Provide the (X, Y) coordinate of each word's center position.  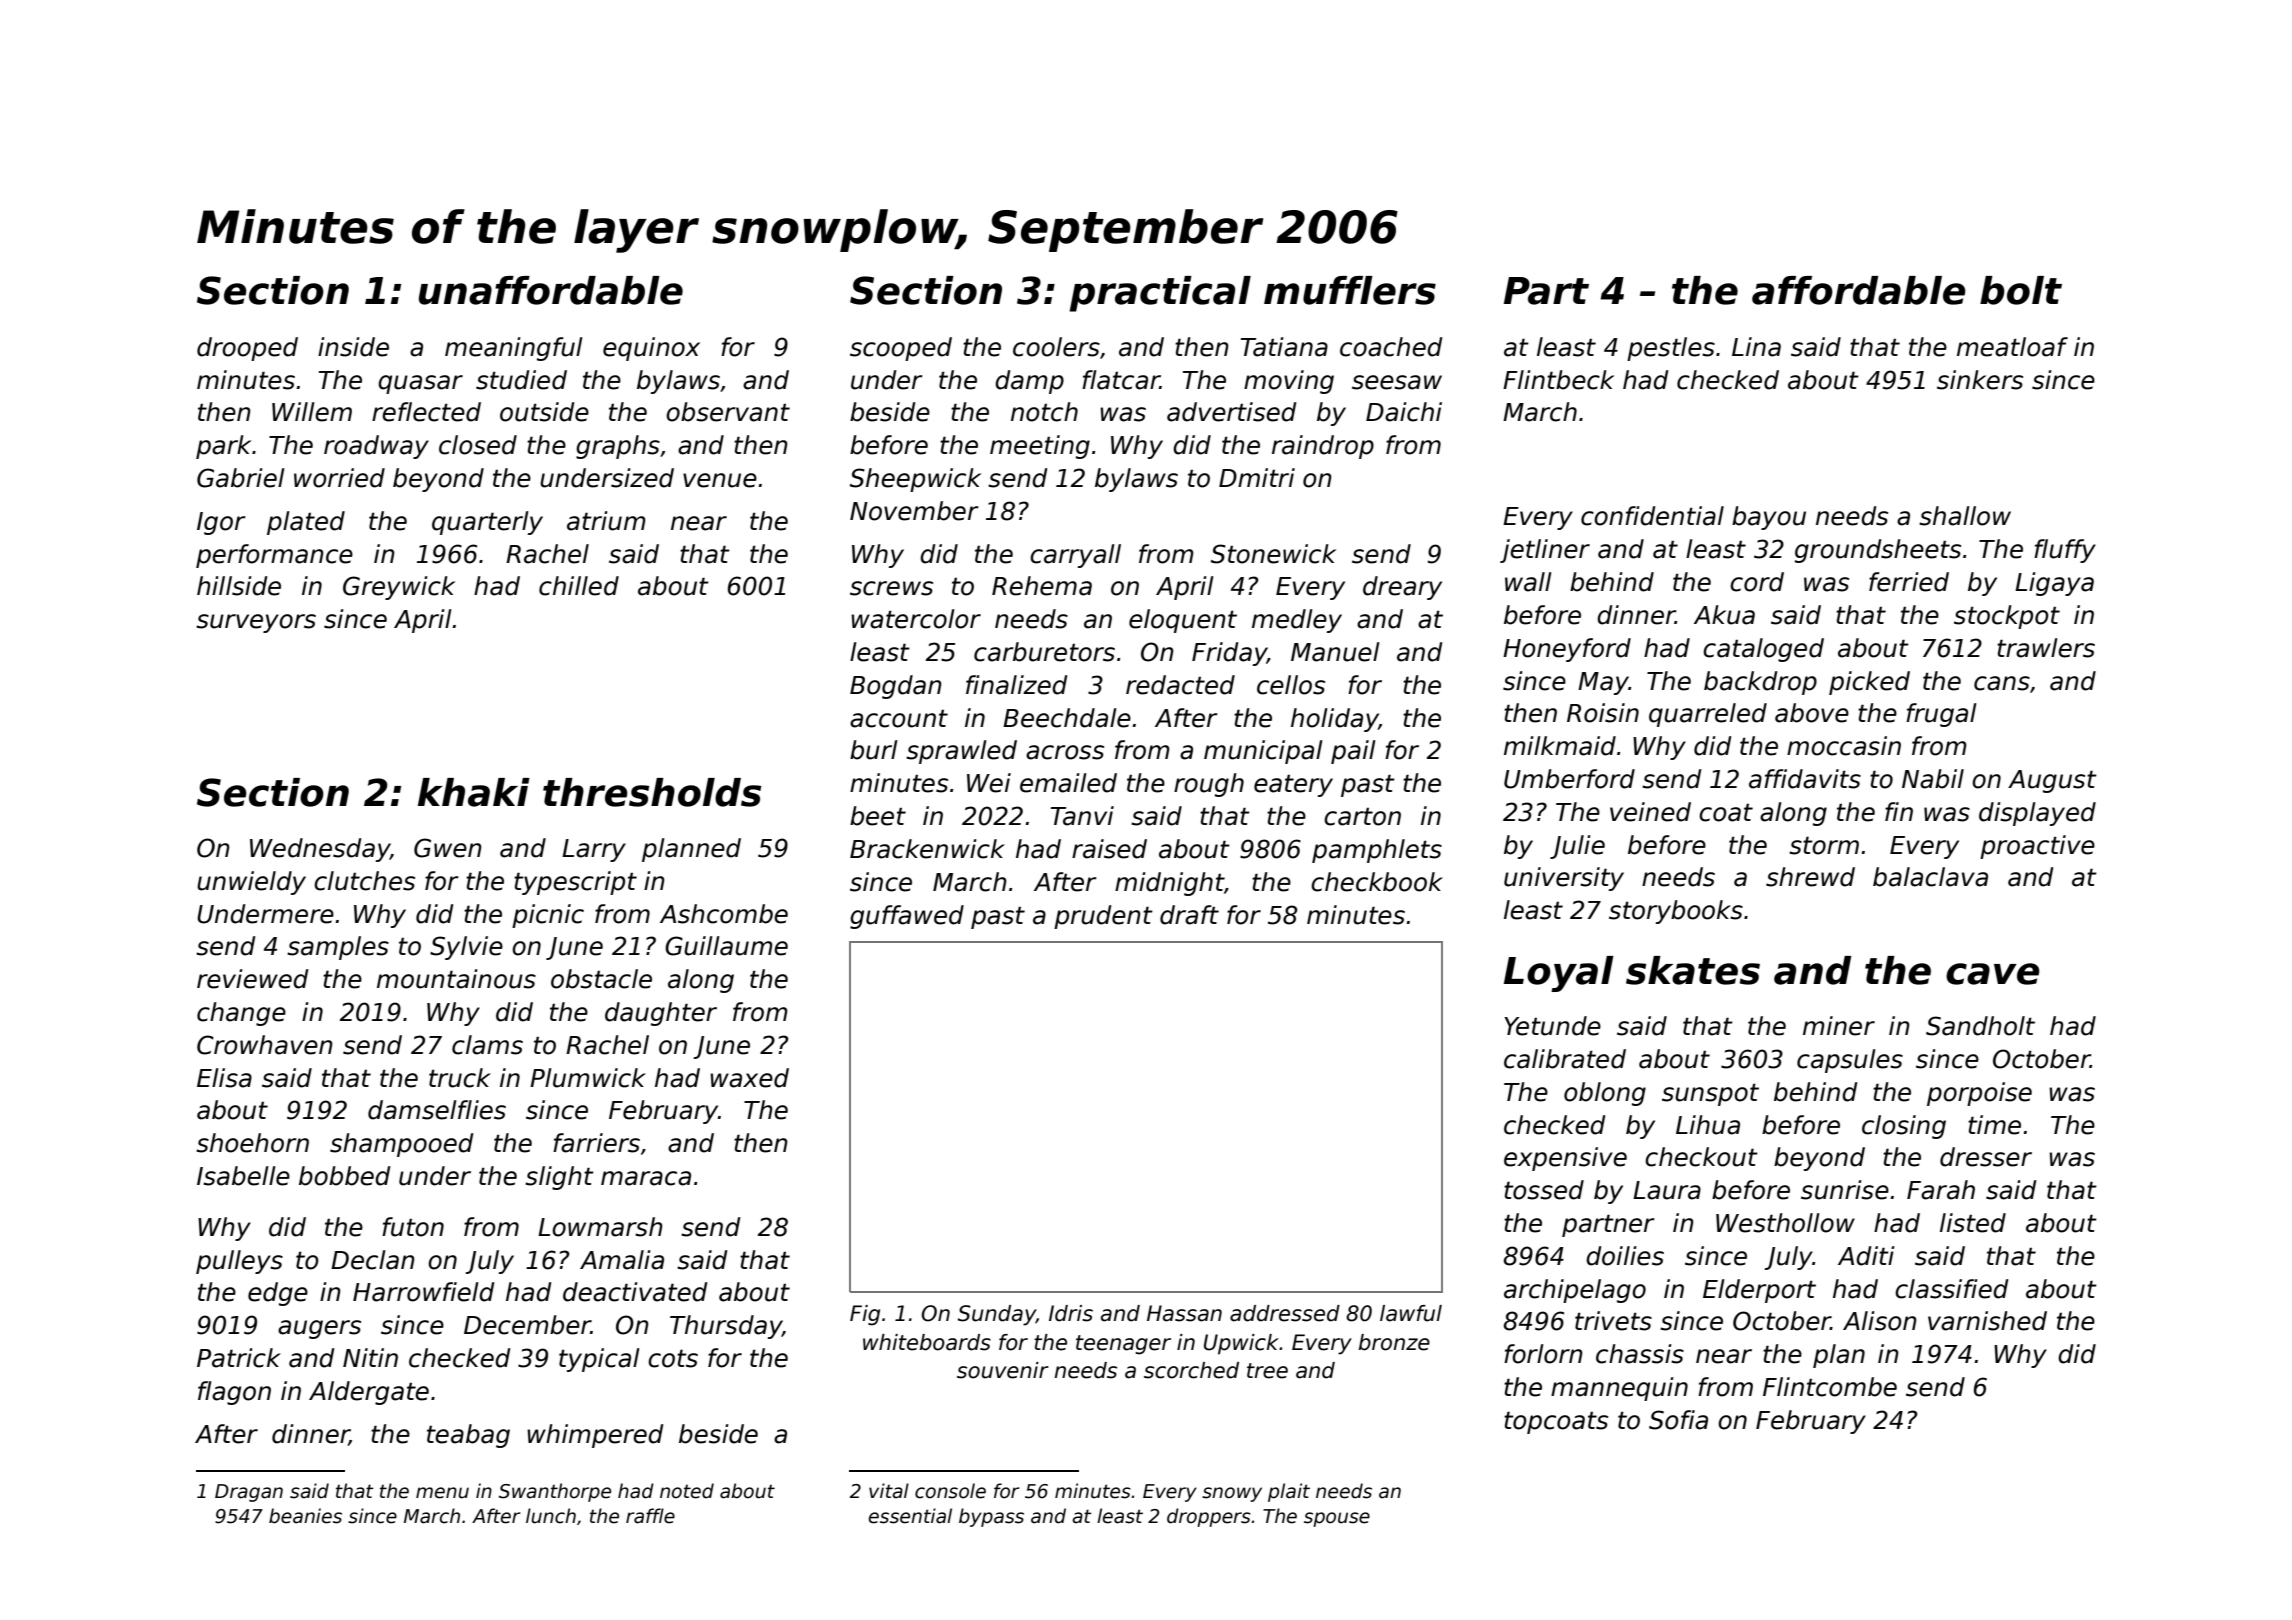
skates (1693, 970)
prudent (1103, 917)
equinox (651, 349)
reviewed (252, 979)
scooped (901, 349)
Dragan (249, 1493)
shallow (1965, 516)
